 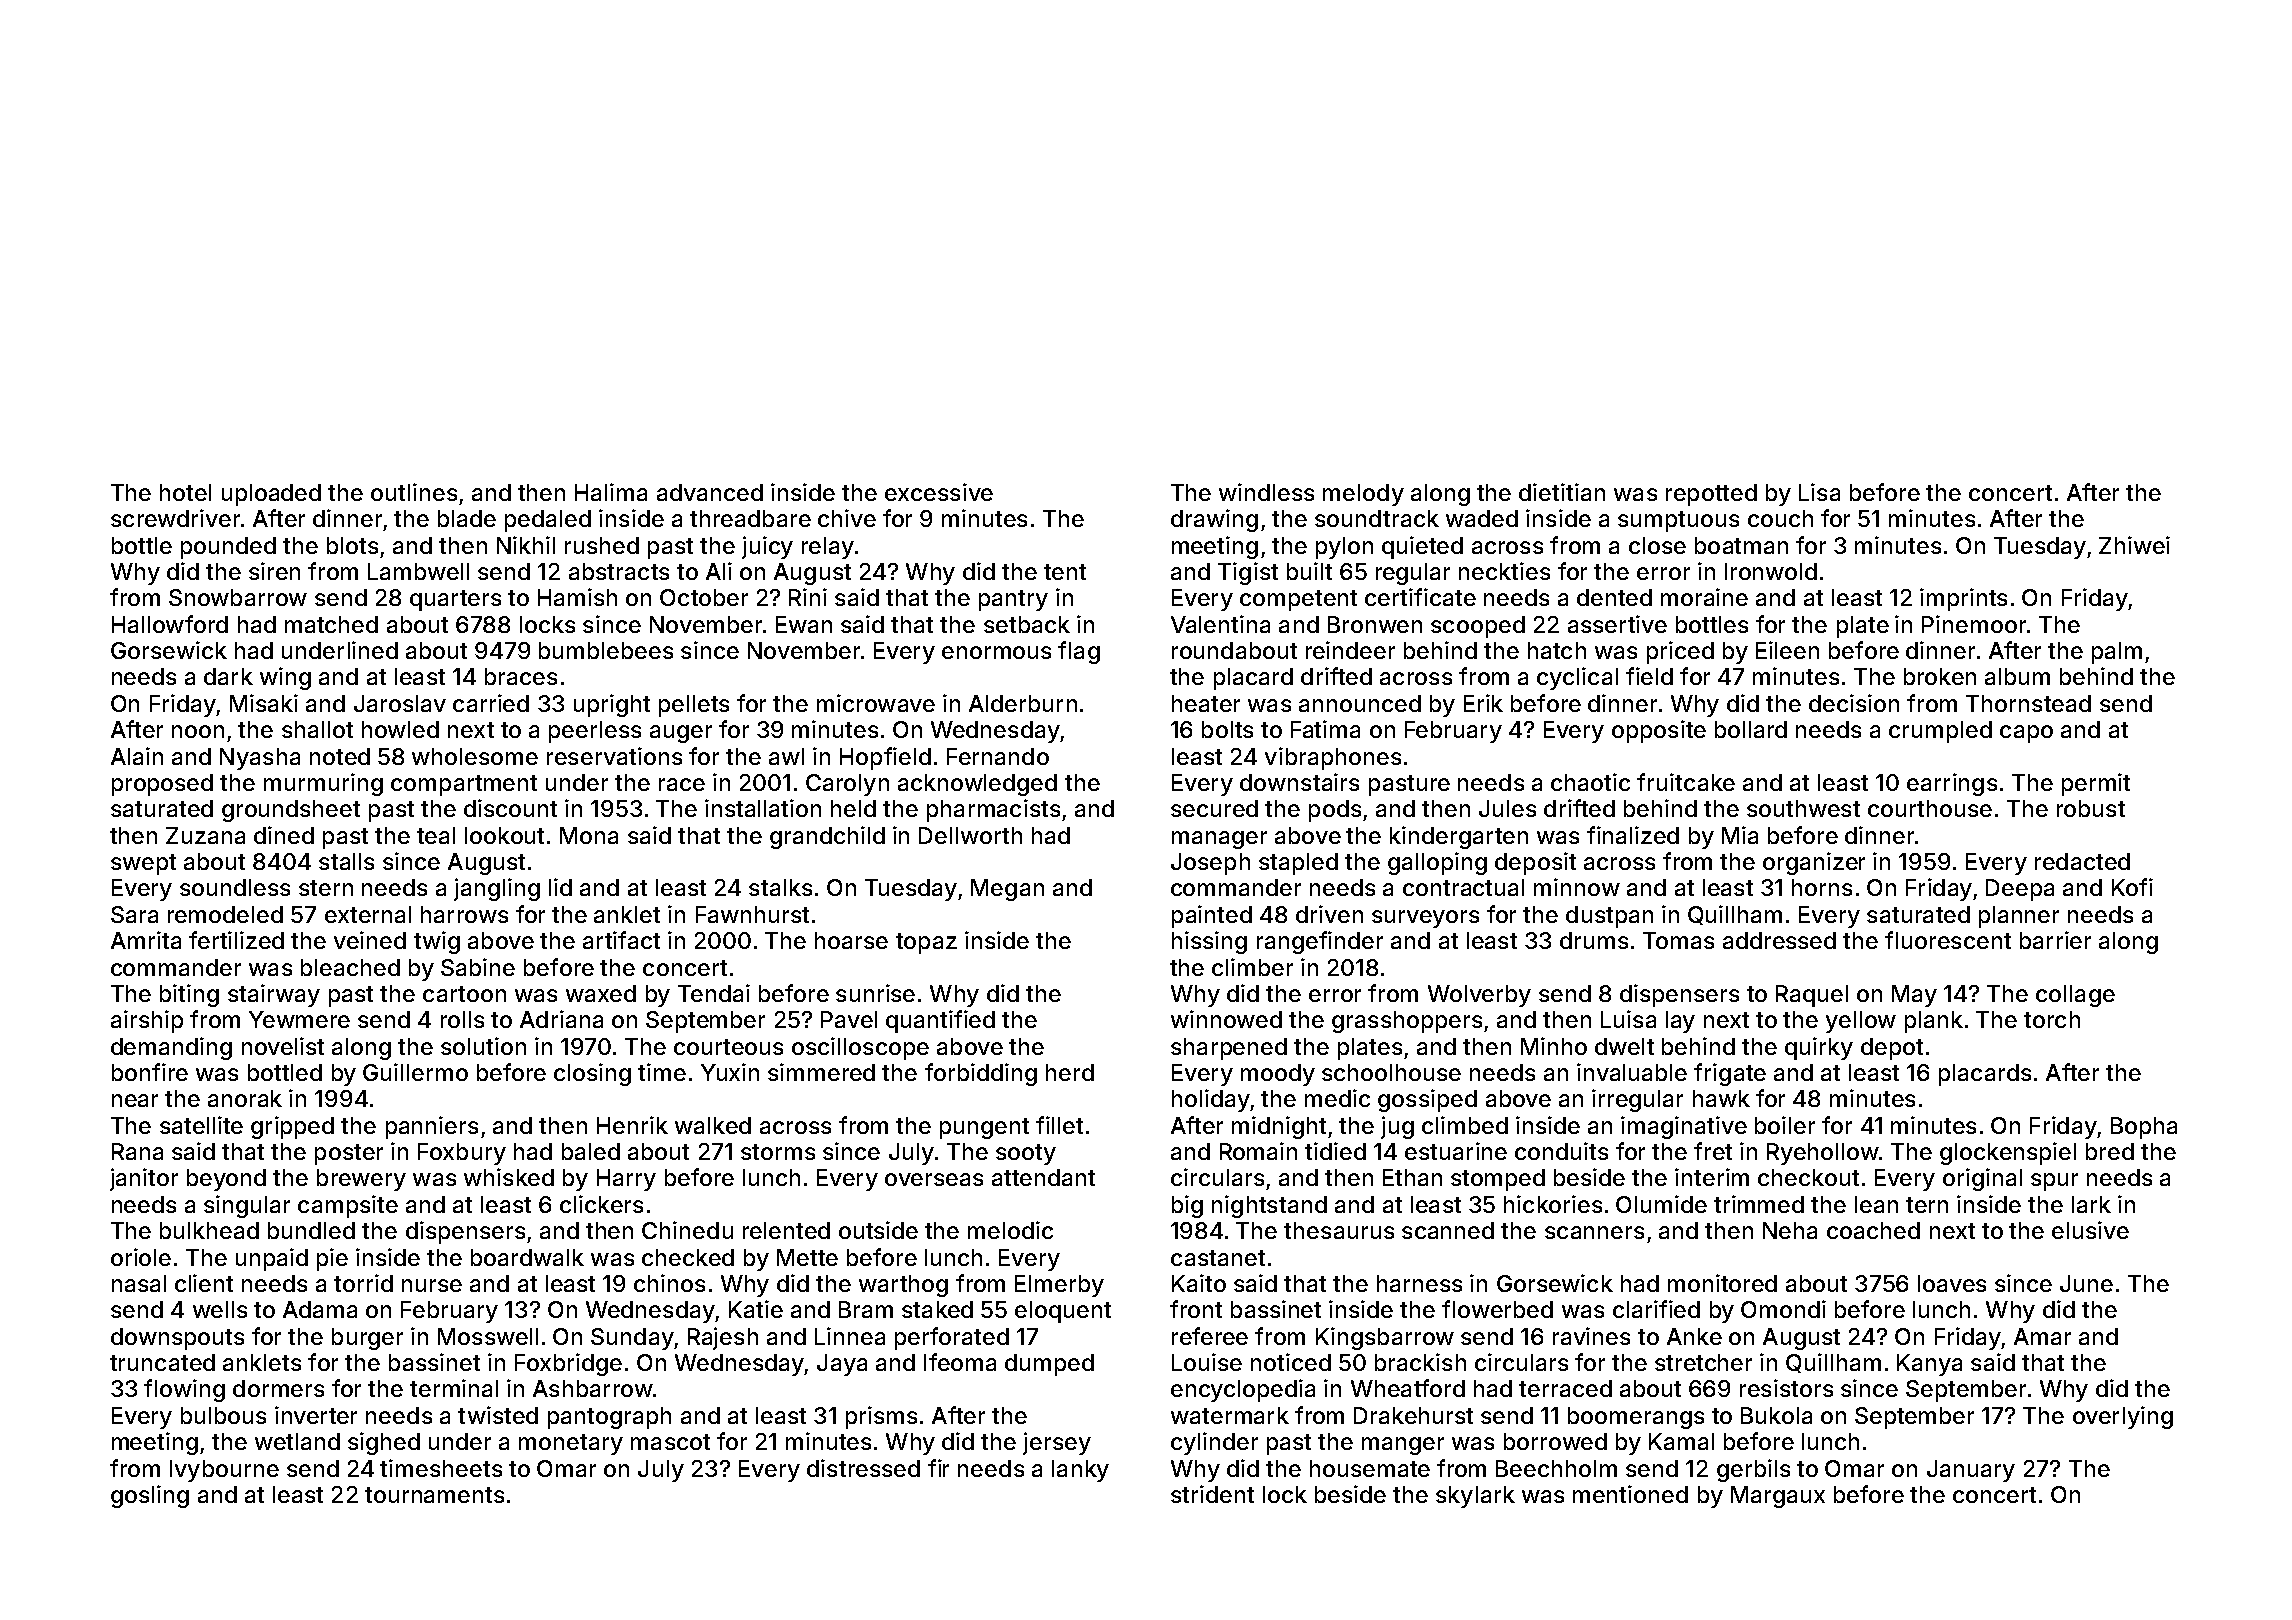 What do you see at coordinates (1783, 1309) in the document?
I see `Omondi` at bounding box center [1783, 1309].
